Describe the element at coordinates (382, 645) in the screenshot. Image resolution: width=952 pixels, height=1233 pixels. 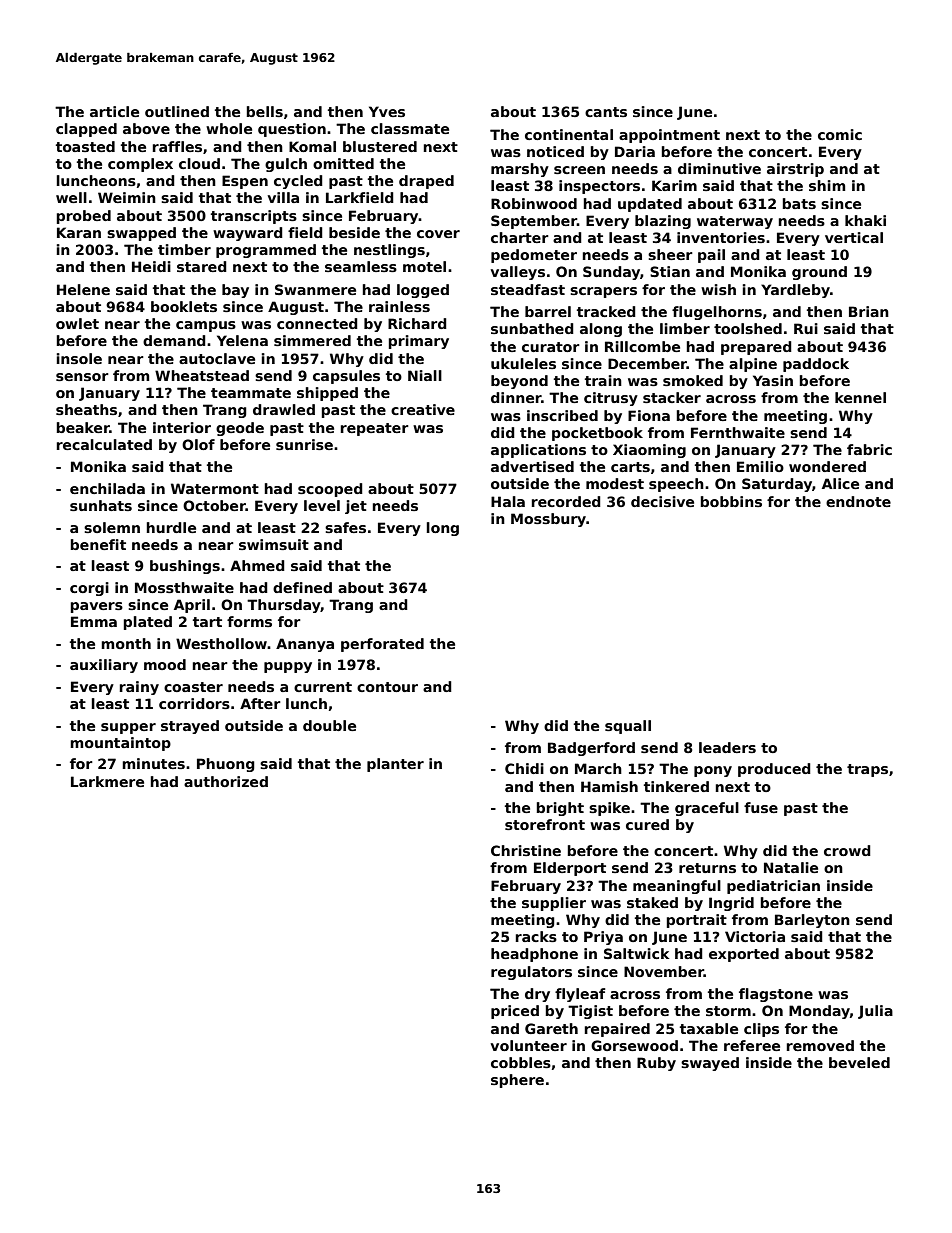
I see `perforated` at that location.
